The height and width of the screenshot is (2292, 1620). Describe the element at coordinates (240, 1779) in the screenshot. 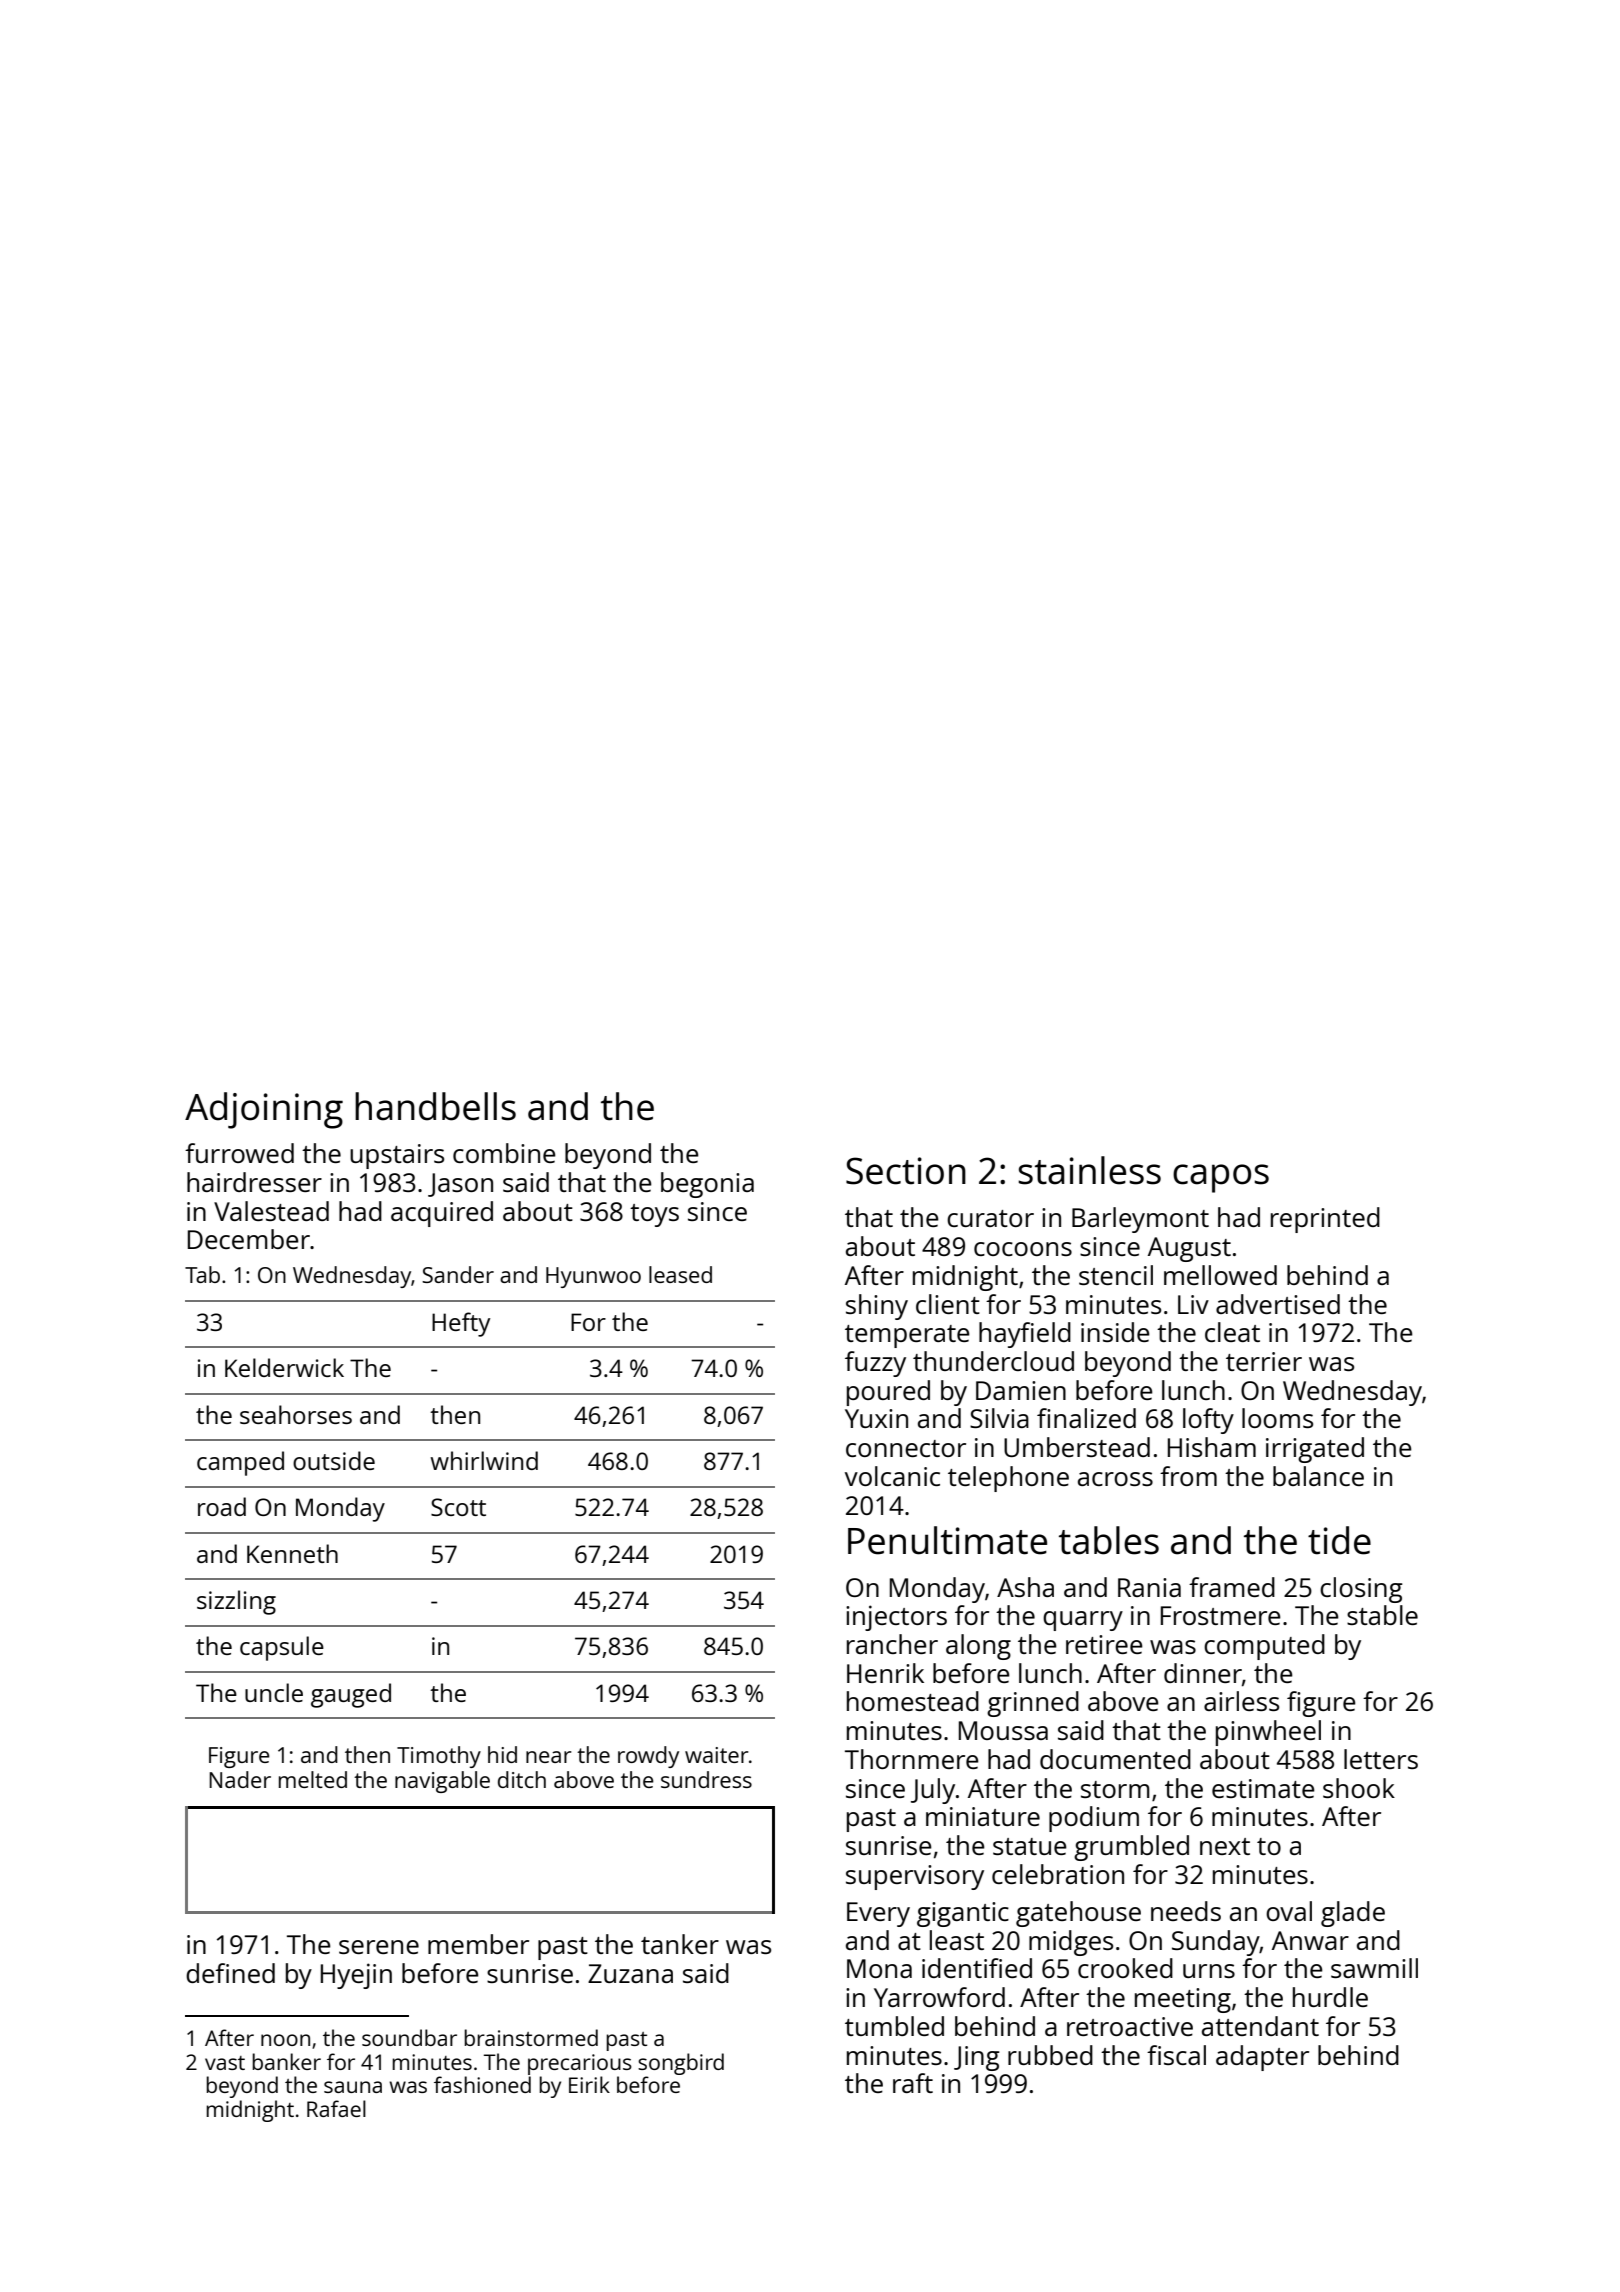

I see `Nader` at that location.
